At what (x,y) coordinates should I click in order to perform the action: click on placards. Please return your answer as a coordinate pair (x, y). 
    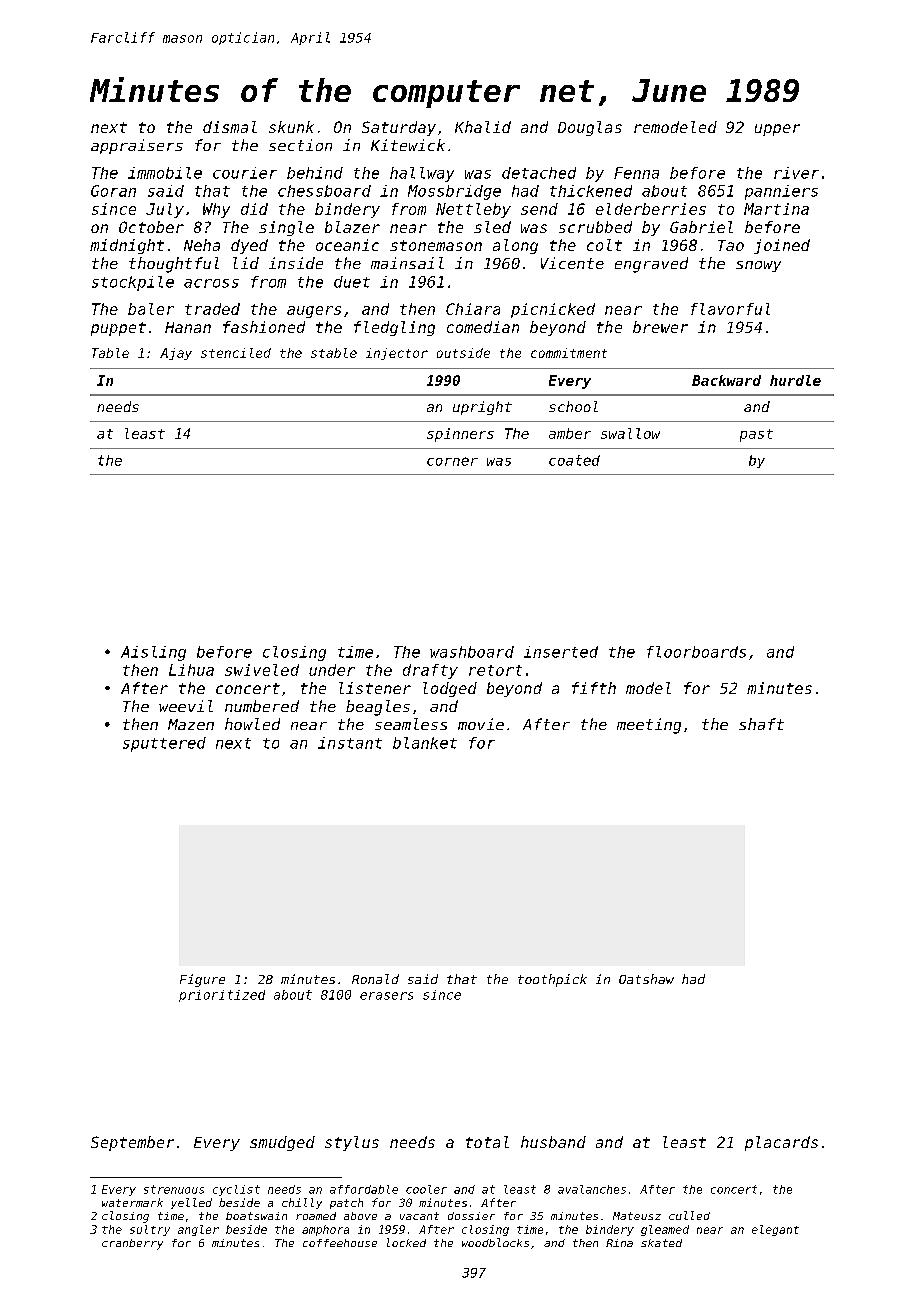
    Looking at the image, I should click on (781, 1143).
